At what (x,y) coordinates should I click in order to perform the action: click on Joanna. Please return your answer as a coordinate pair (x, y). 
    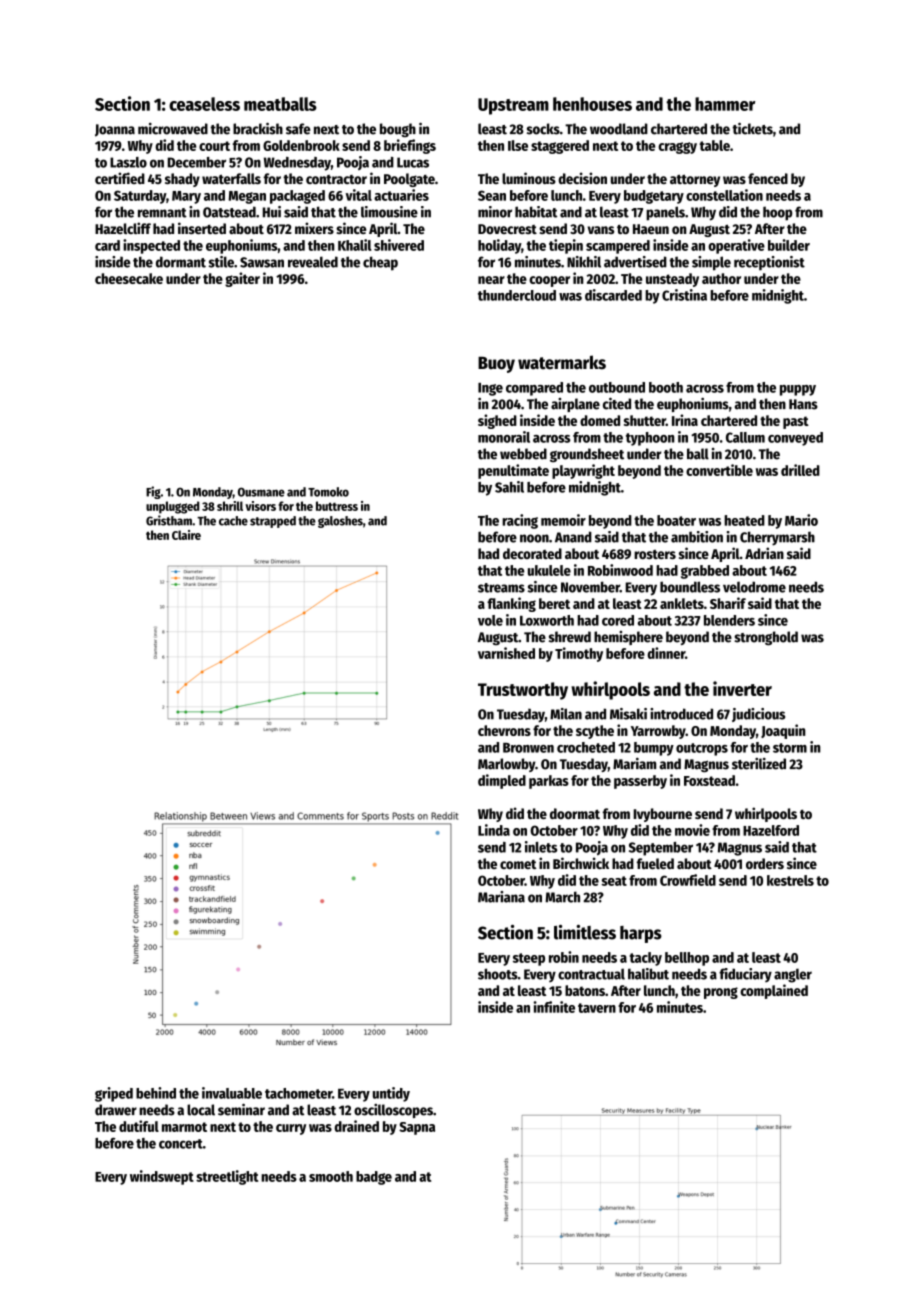
    Looking at the image, I should click on (115, 130).
